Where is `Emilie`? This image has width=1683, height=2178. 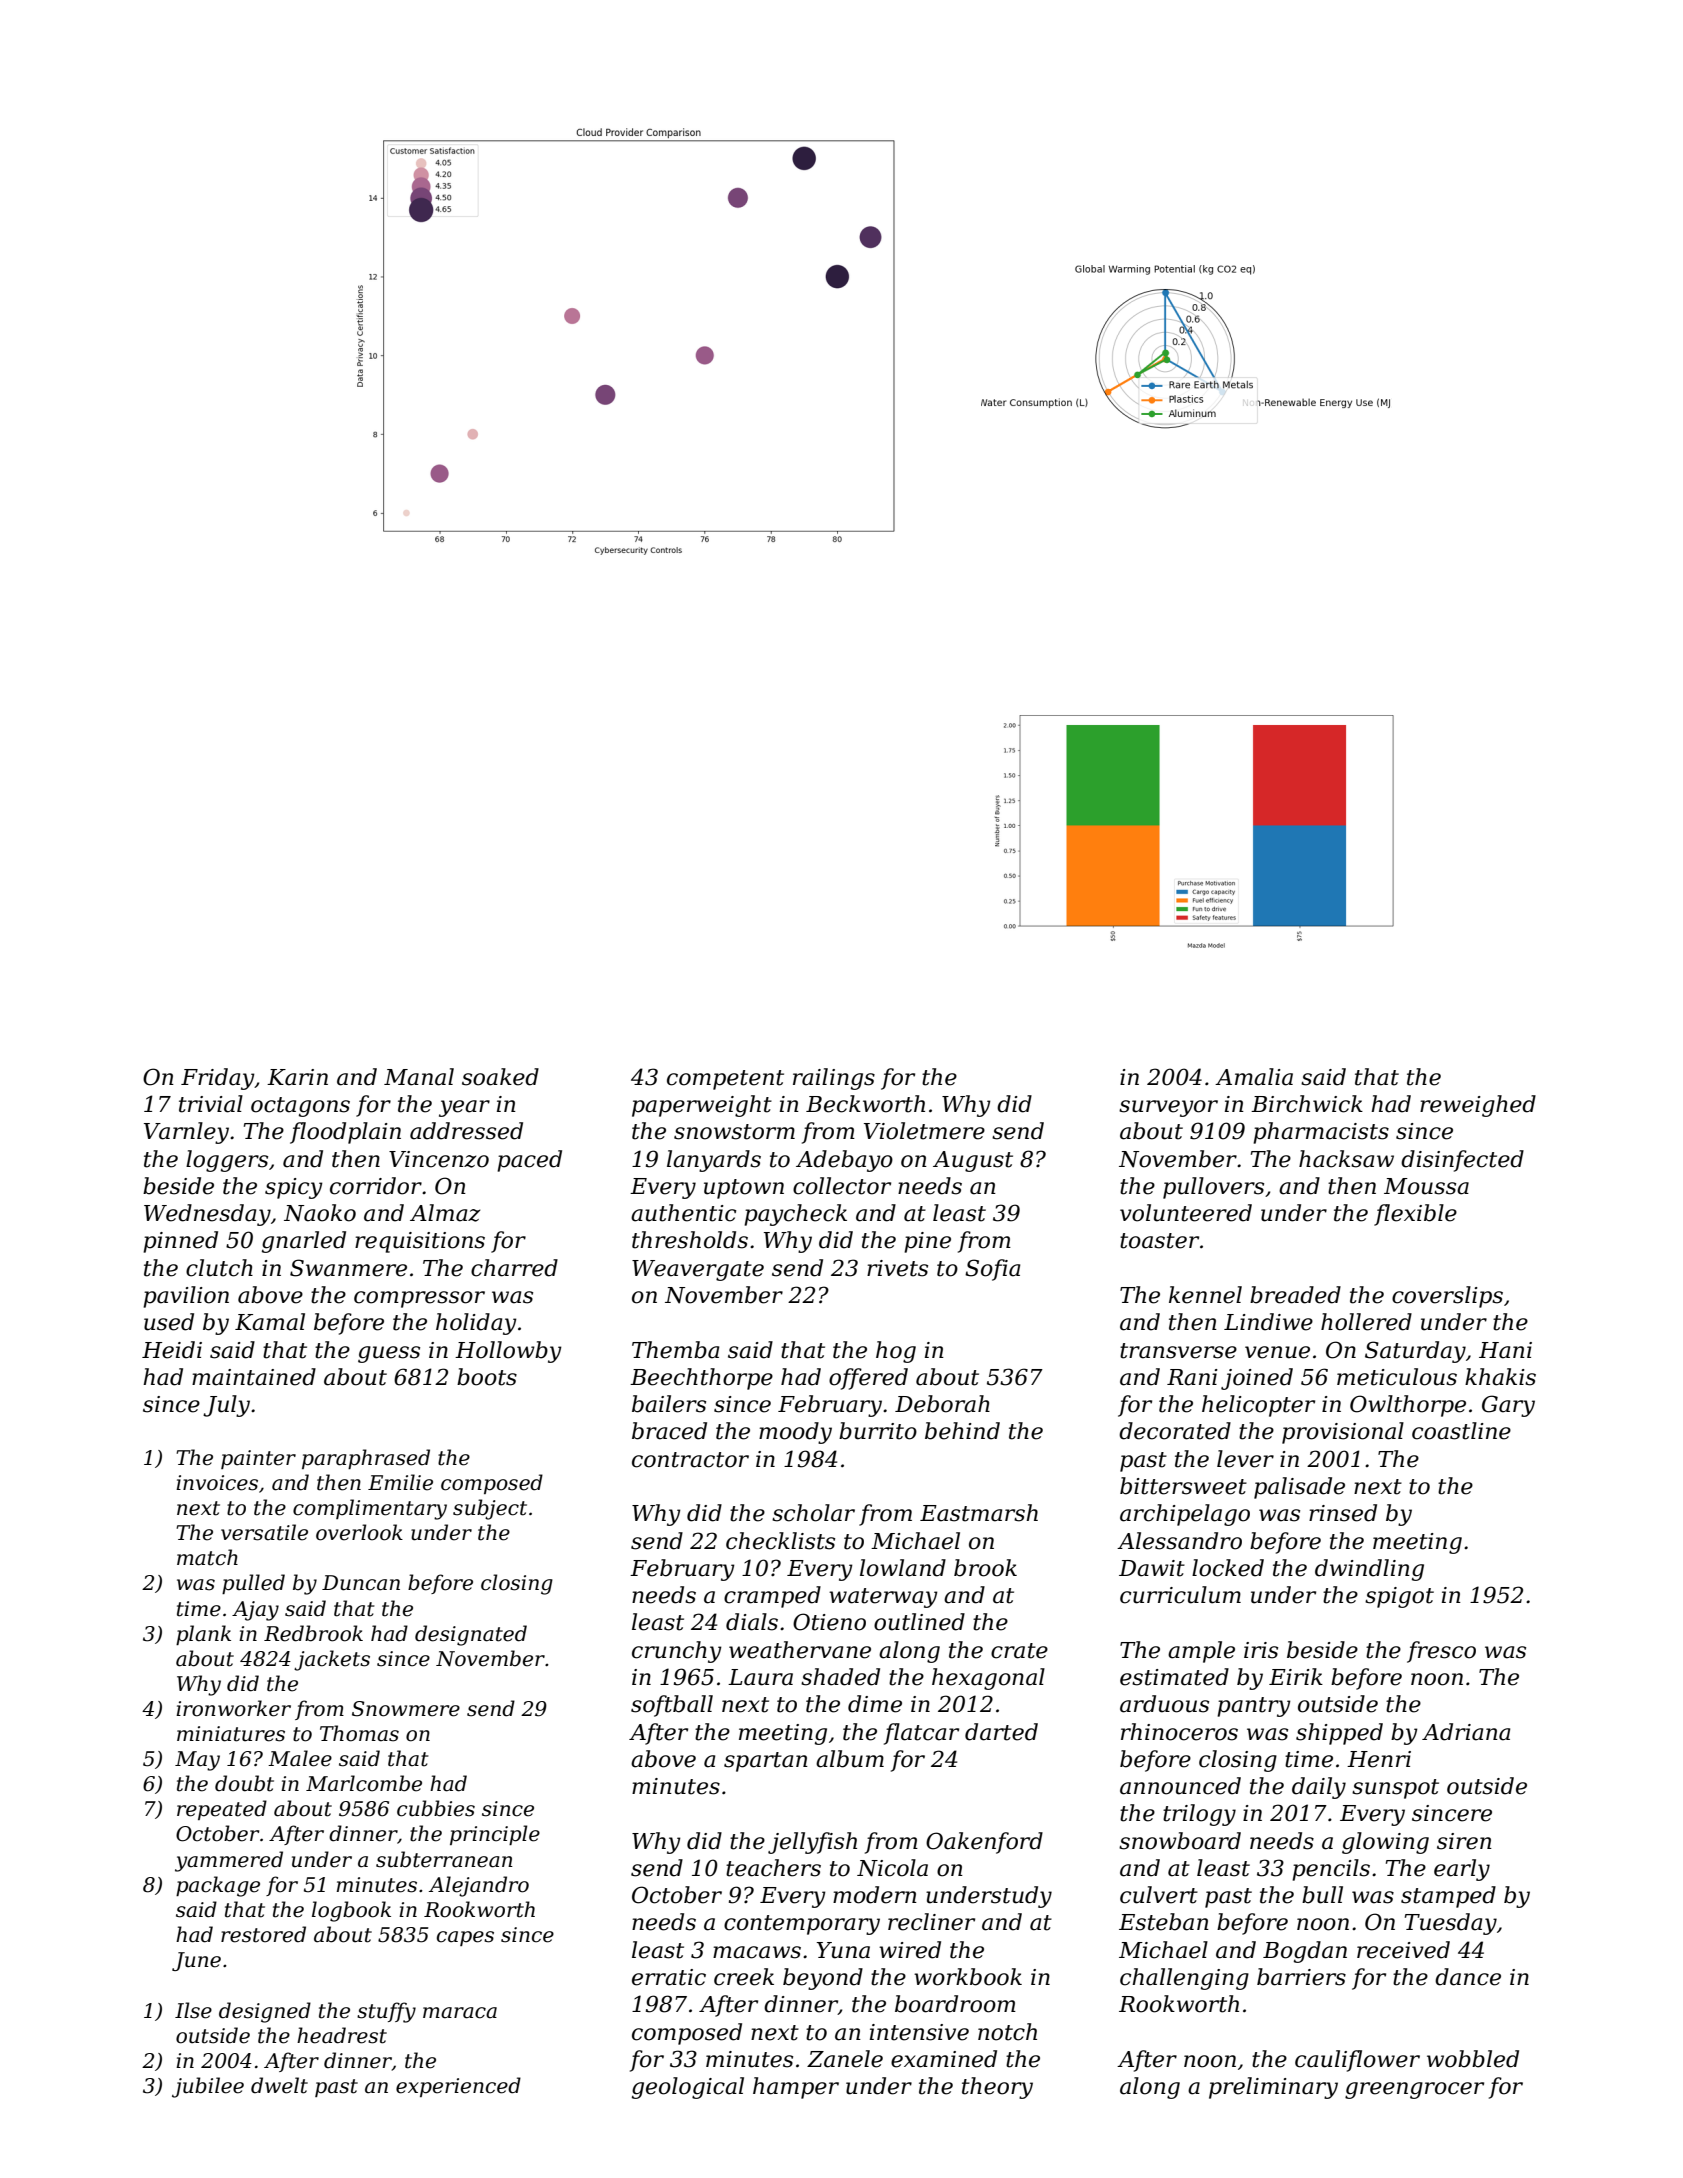 Emilie is located at coordinates (400, 1482).
